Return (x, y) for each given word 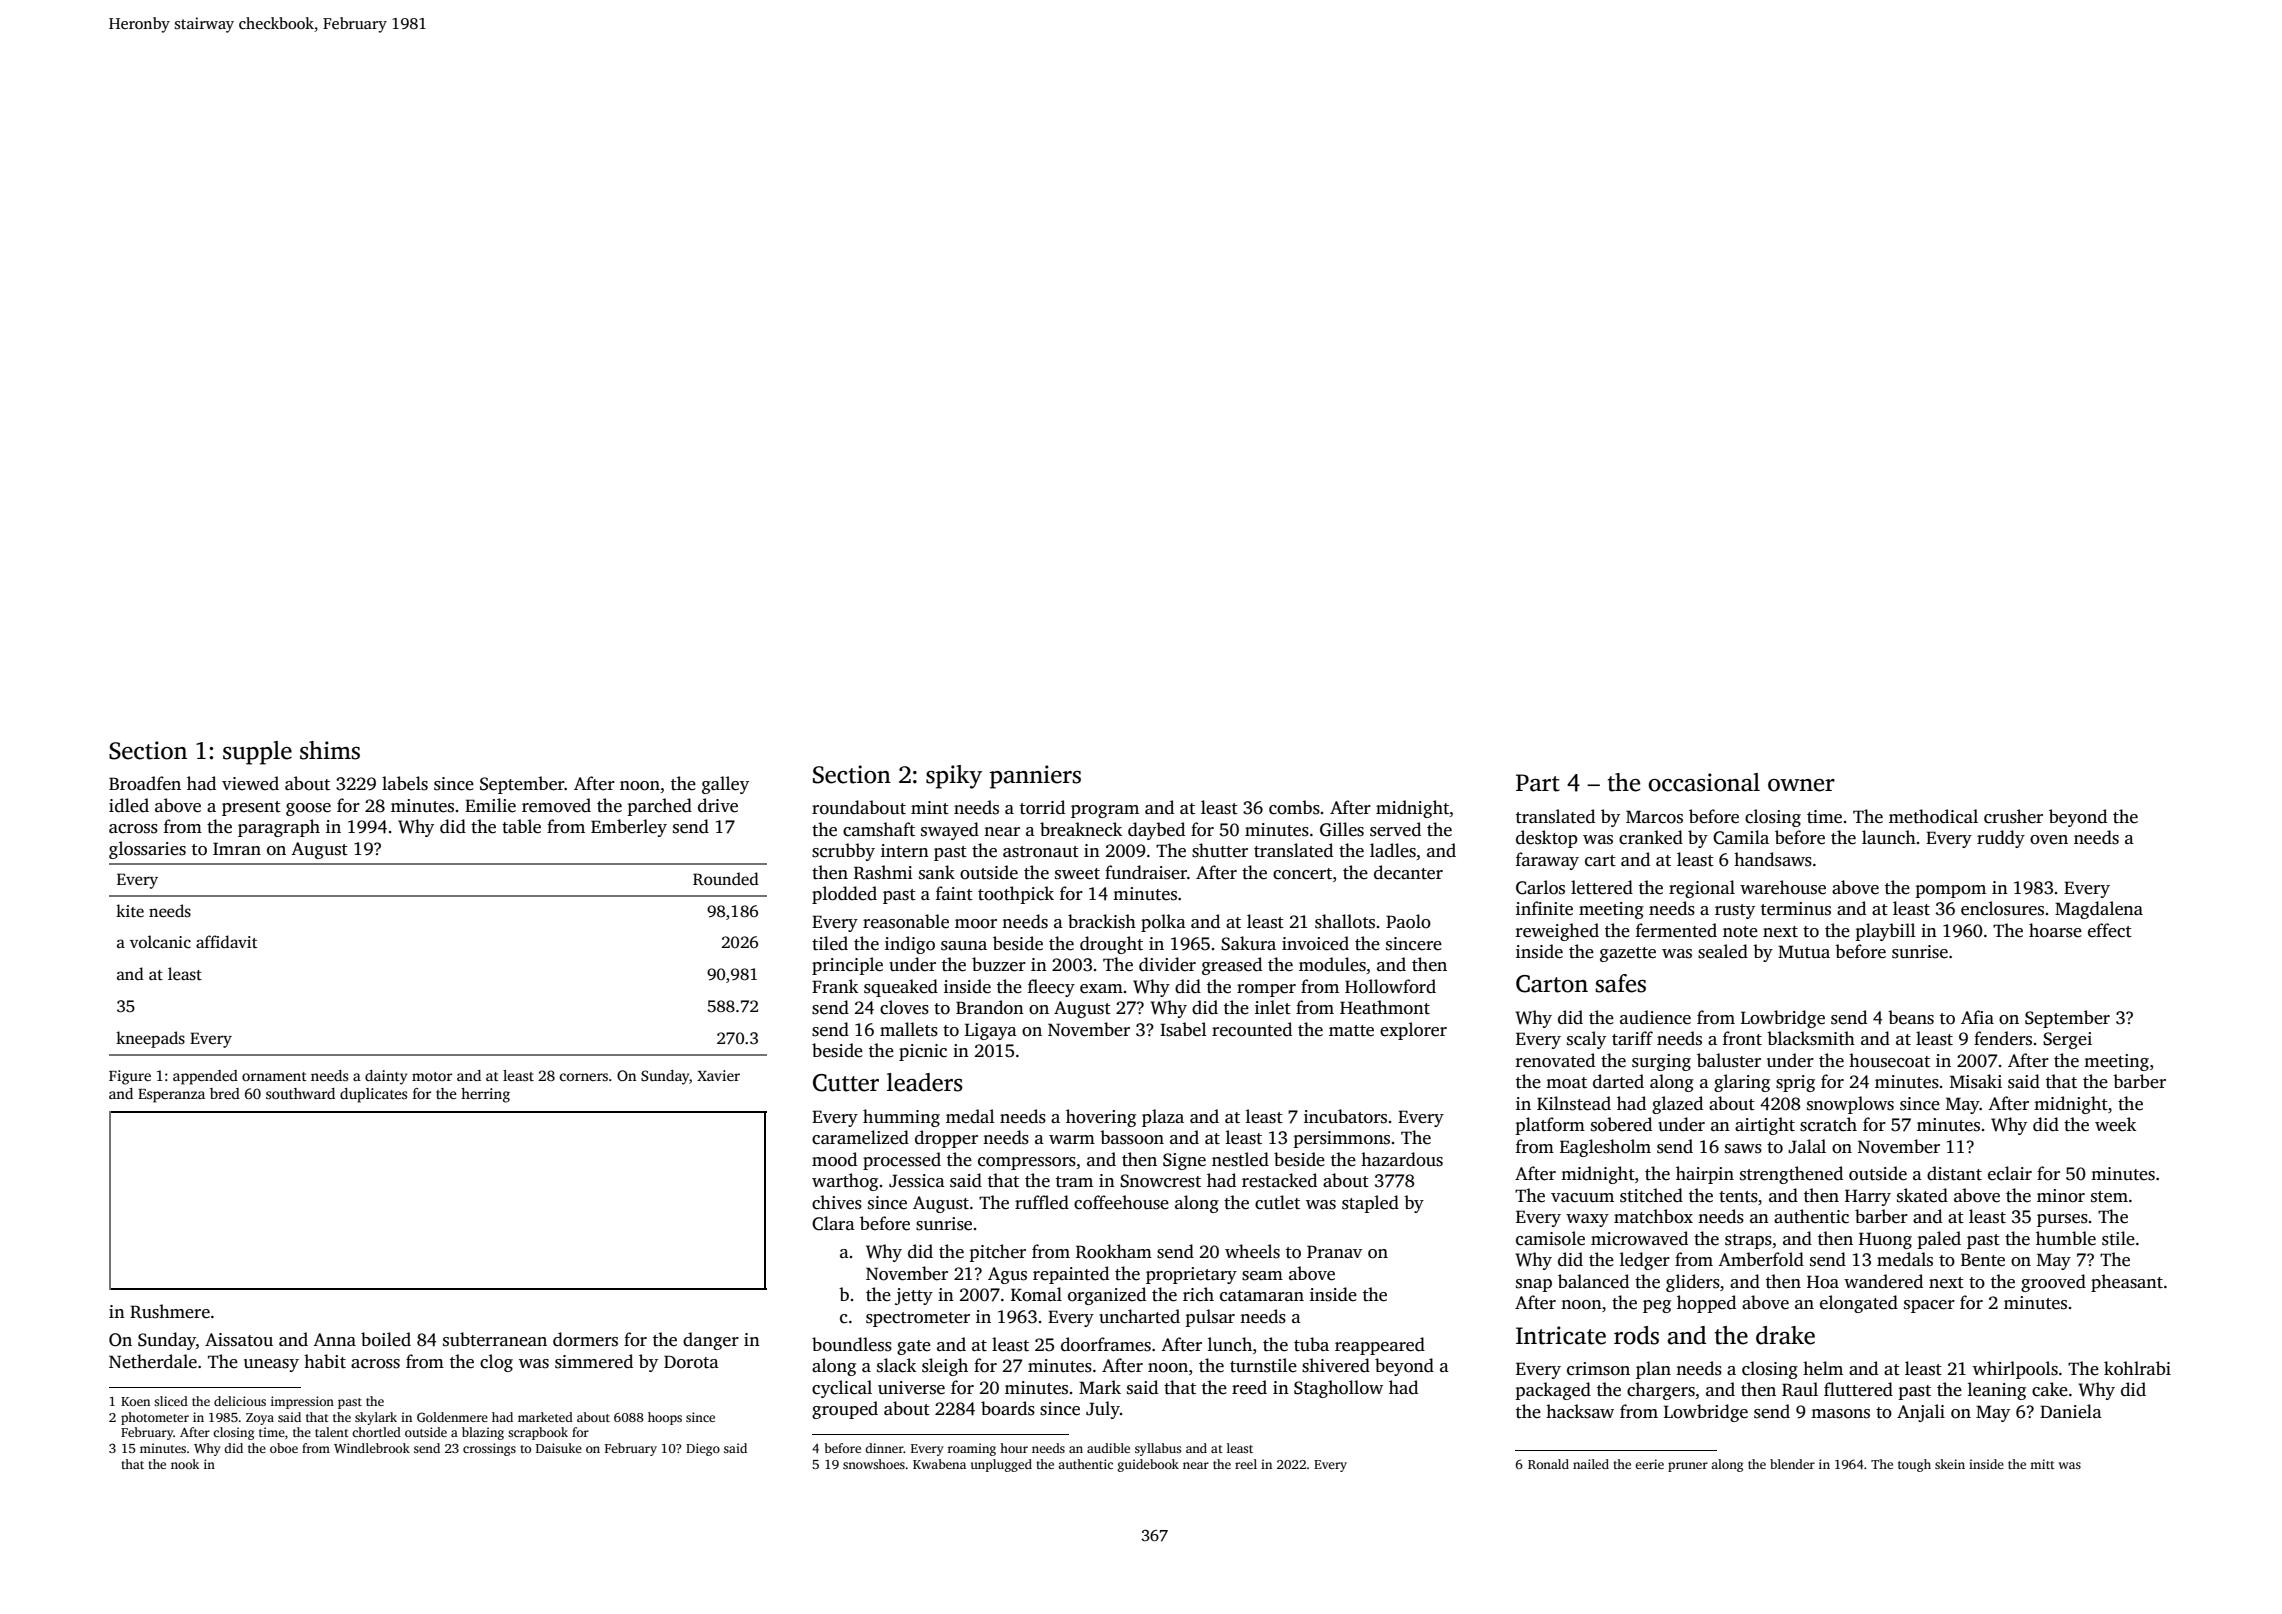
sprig (1795, 1083)
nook (185, 1464)
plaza (1163, 1118)
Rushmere (170, 1311)
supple (257, 753)
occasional (1704, 782)
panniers (1035, 777)
